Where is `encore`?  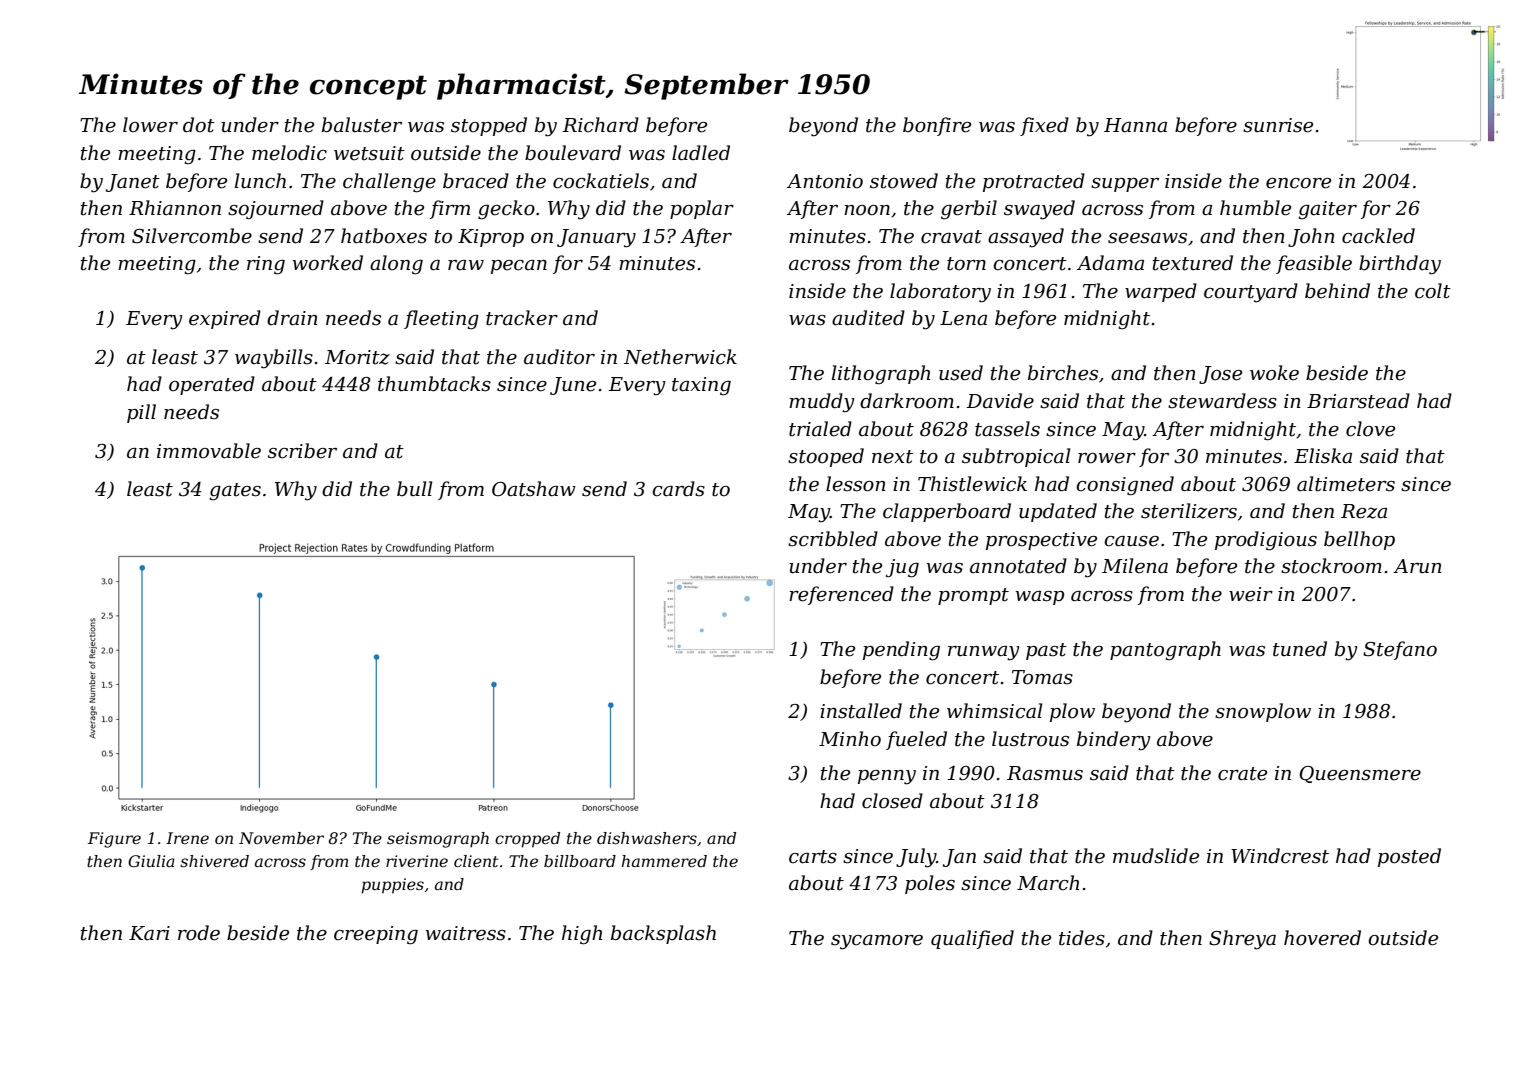
encore is located at coordinates (1298, 183).
